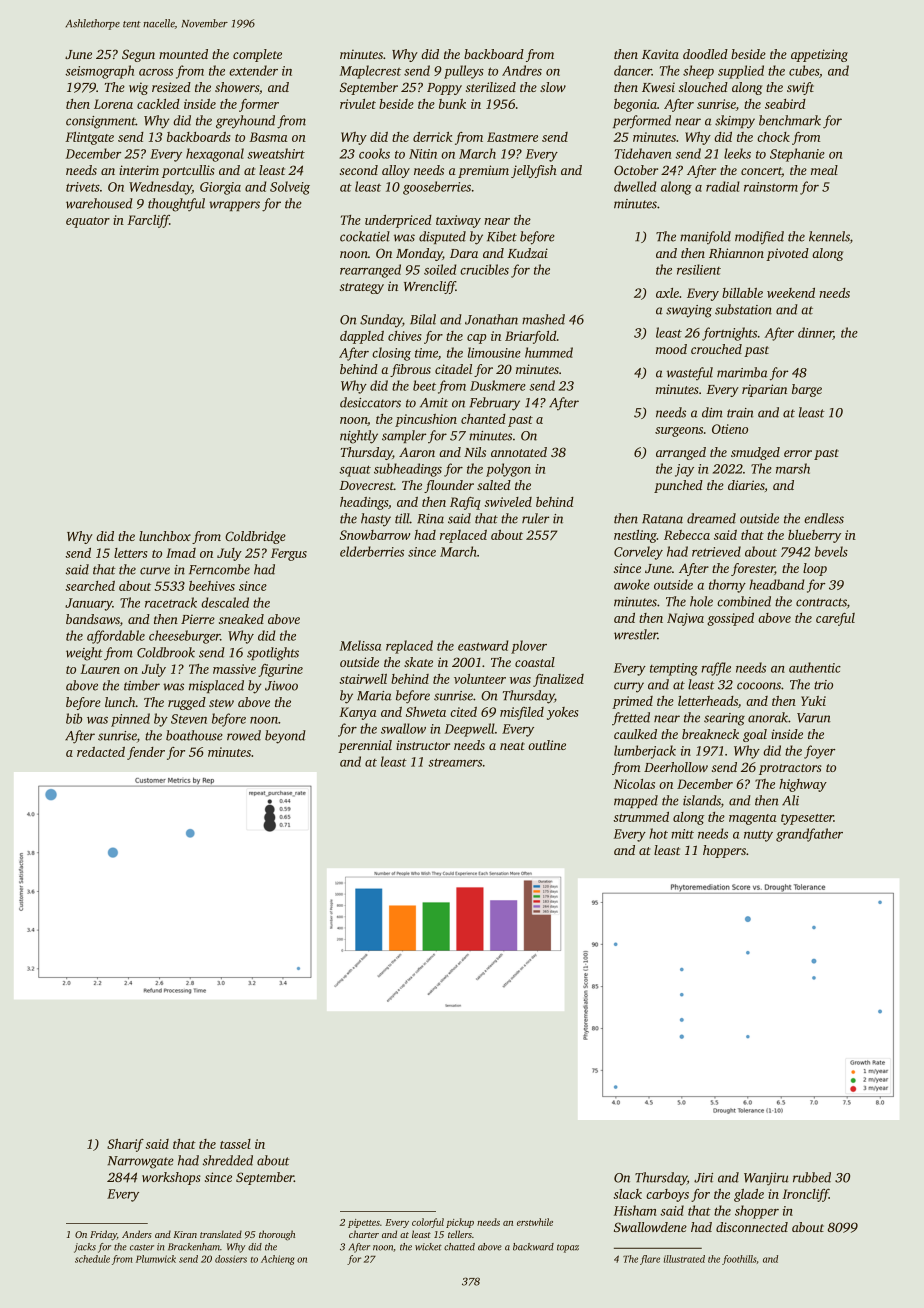 The width and height of the document is (924, 1308). Describe the element at coordinates (491, 319) in the document. I see `Jonathan` at that location.
